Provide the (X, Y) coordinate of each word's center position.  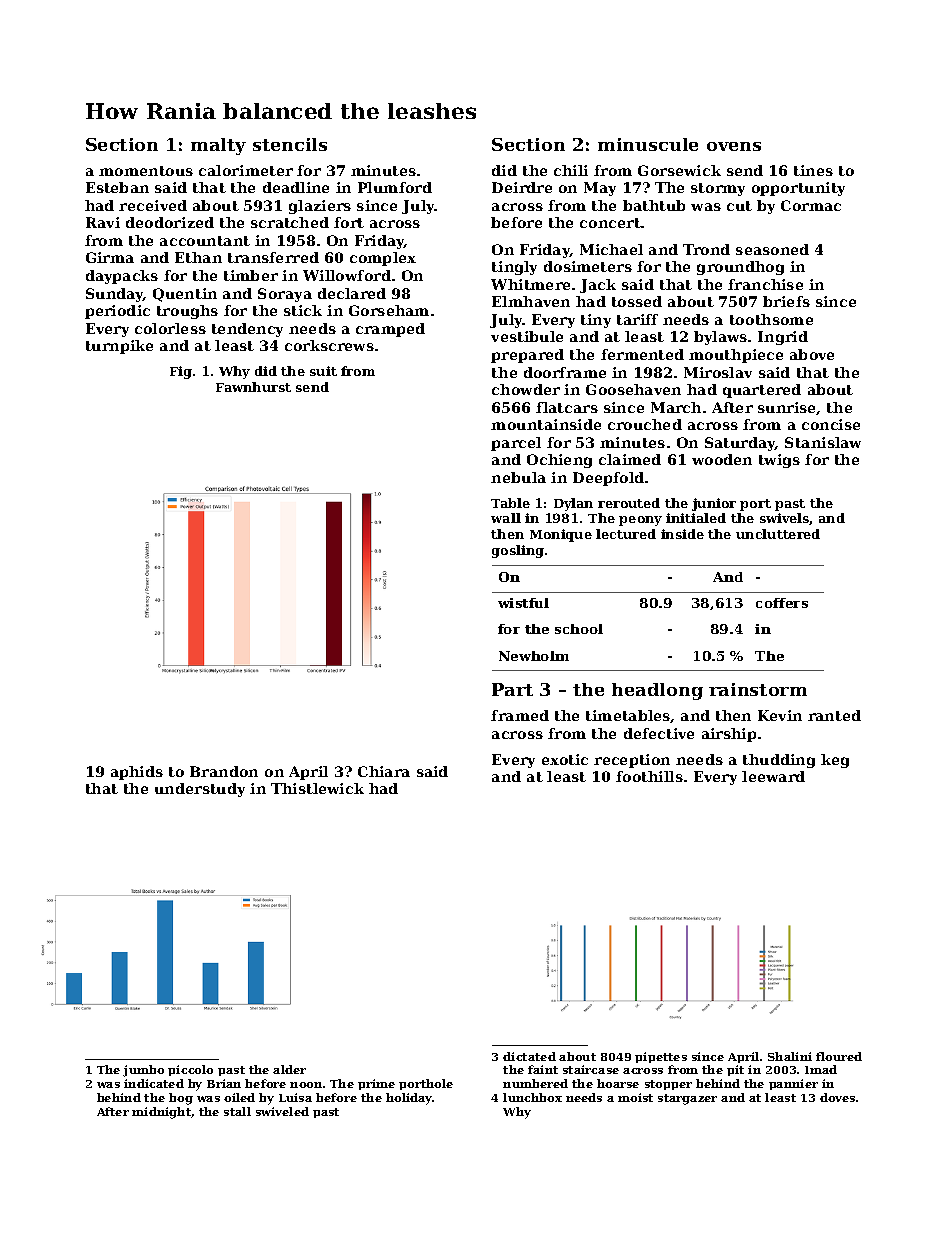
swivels (785, 519)
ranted (834, 715)
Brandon (224, 771)
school (579, 629)
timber (251, 275)
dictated (529, 1056)
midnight (161, 1113)
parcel (516, 444)
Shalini (790, 1056)
